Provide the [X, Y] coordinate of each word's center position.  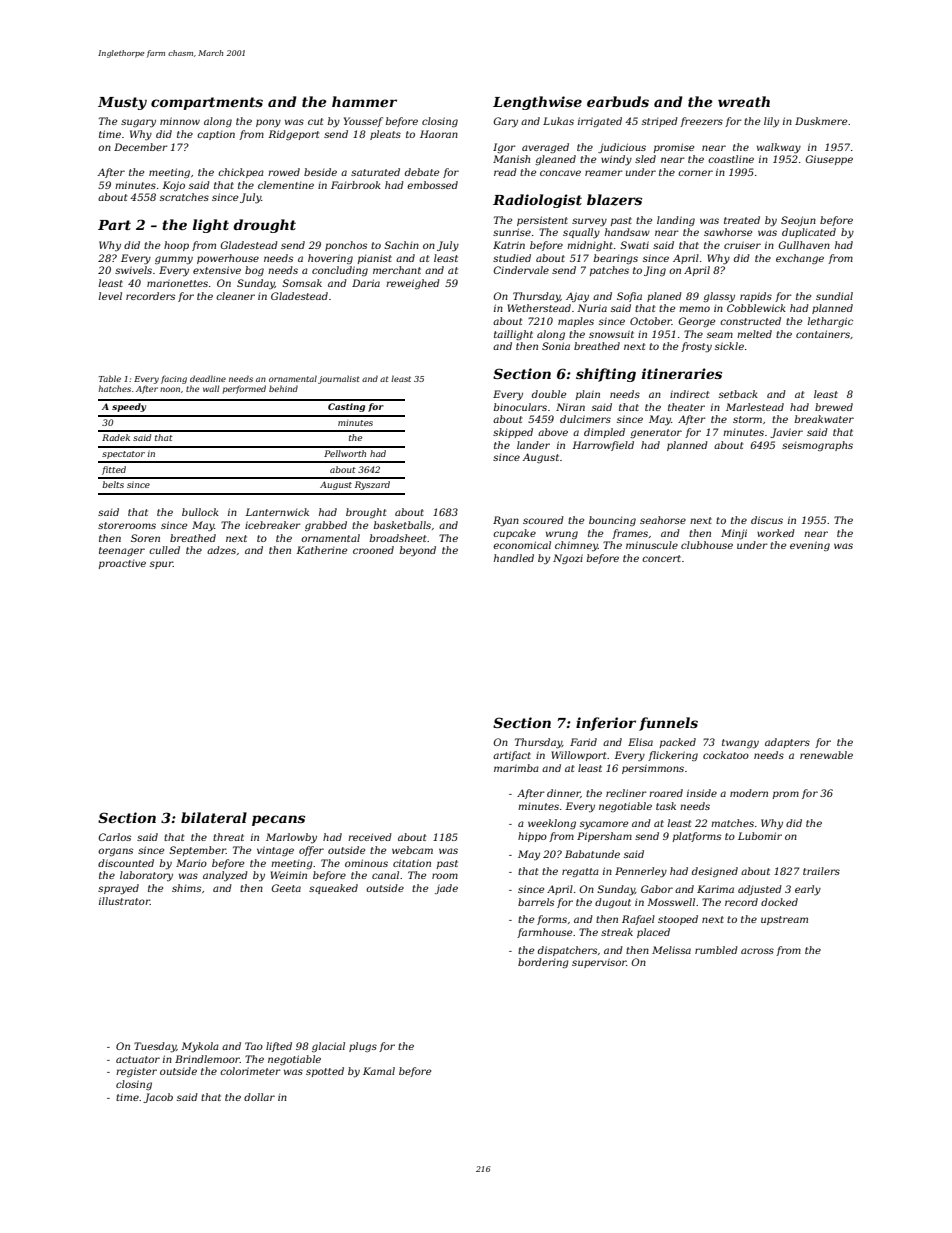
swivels [133, 270]
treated [742, 220]
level [110, 296]
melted [754, 334]
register [136, 1072]
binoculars [520, 407]
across [757, 951]
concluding [340, 271]
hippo [532, 837]
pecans [278, 820]
